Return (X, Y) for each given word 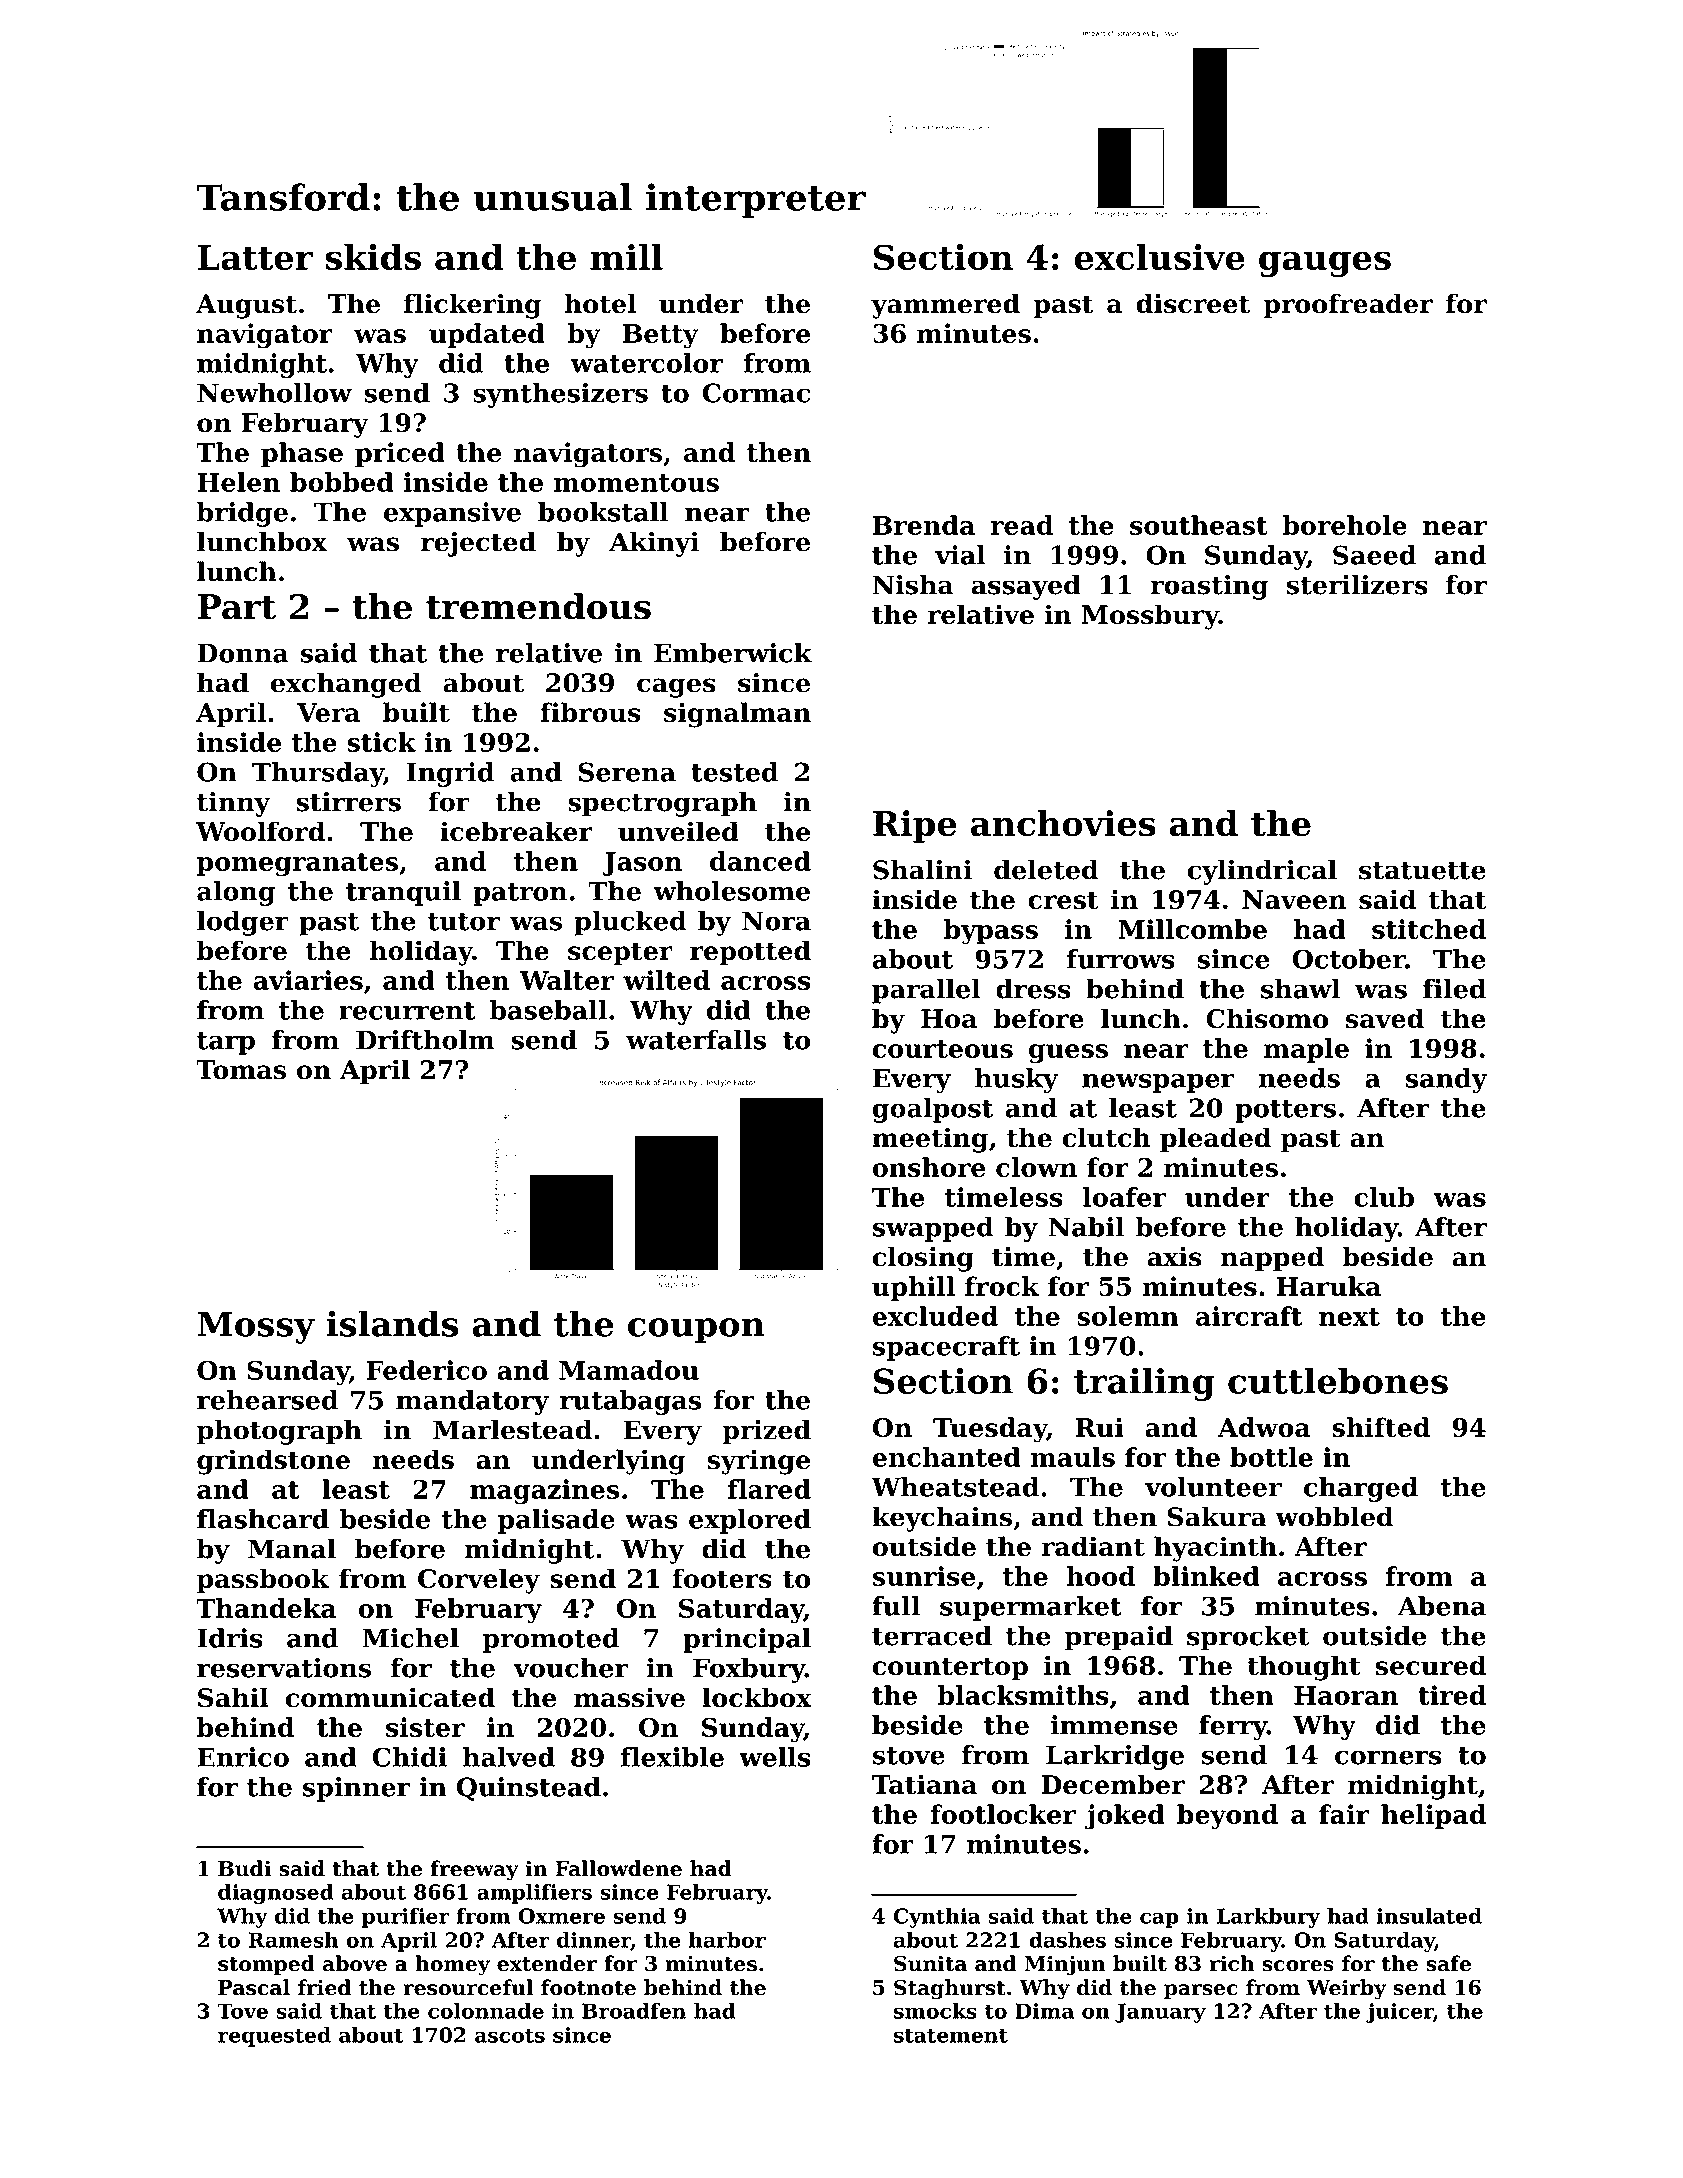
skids (373, 257)
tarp (226, 1043)
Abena (1441, 1606)
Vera (328, 712)
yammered (945, 306)
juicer (1399, 2013)
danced (760, 861)
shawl (1300, 989)
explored (750, 1521)
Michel (410, 1638)
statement (951, 2036)
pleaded (1215, 1140)
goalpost (933, 1110)
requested (274, 2037)
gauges (1325, 264)
